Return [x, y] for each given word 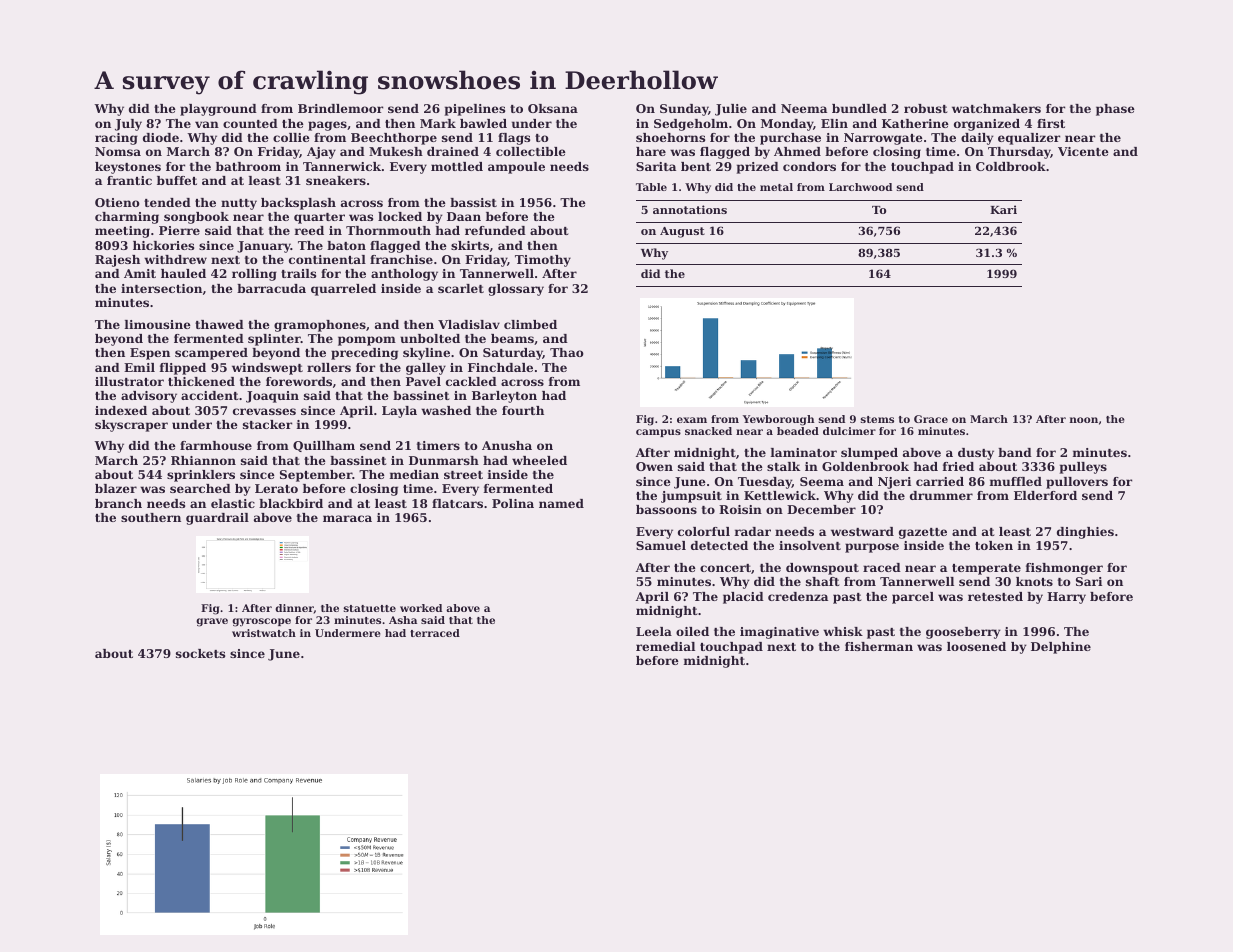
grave [212, 622]
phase [1115, 110]
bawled [483, 123]
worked [421, 608]
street [463, 475]
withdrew [175, 259]
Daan [464, 216]
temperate [986, 569]
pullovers [1077, 483]
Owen [654, 466]
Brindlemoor [340, 108]
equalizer [1029, 139]
